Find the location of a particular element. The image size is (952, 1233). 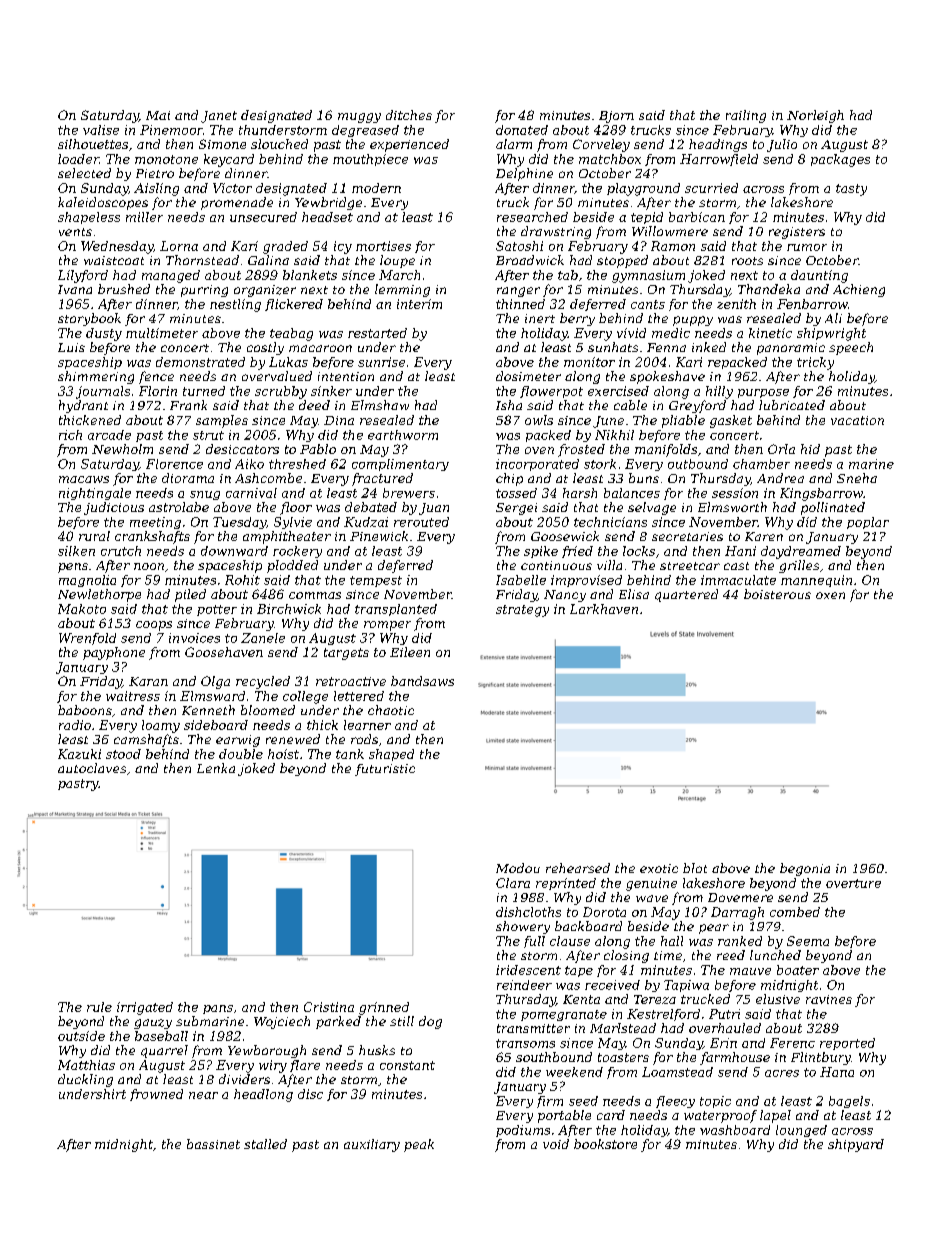

degreased is located at coordinates (365, 131).
